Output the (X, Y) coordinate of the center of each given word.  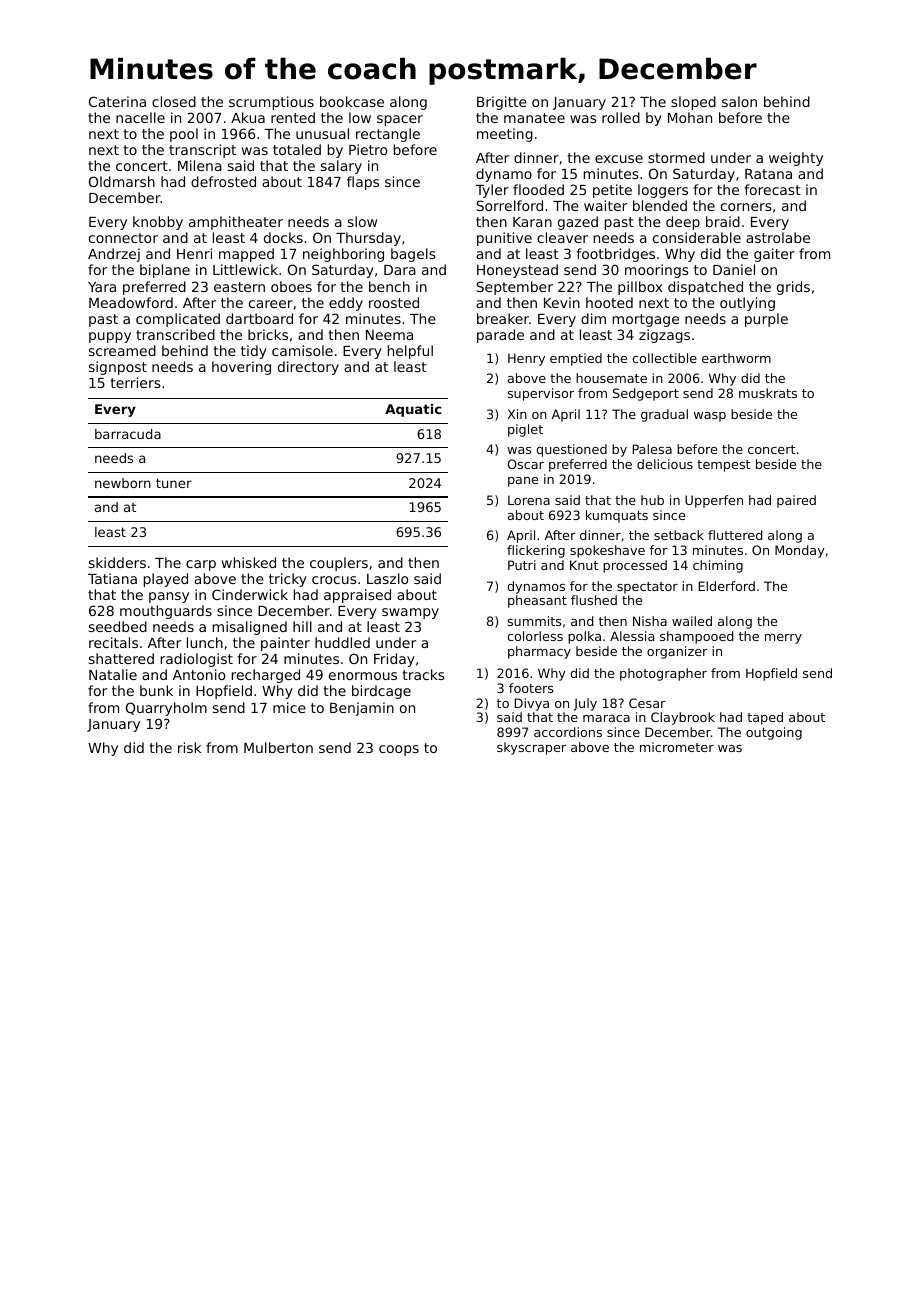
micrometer (677, 747)
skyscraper (531, 748)
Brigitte (502, 103)
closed (174, 101)
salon (739, 101)
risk (189, 747)
